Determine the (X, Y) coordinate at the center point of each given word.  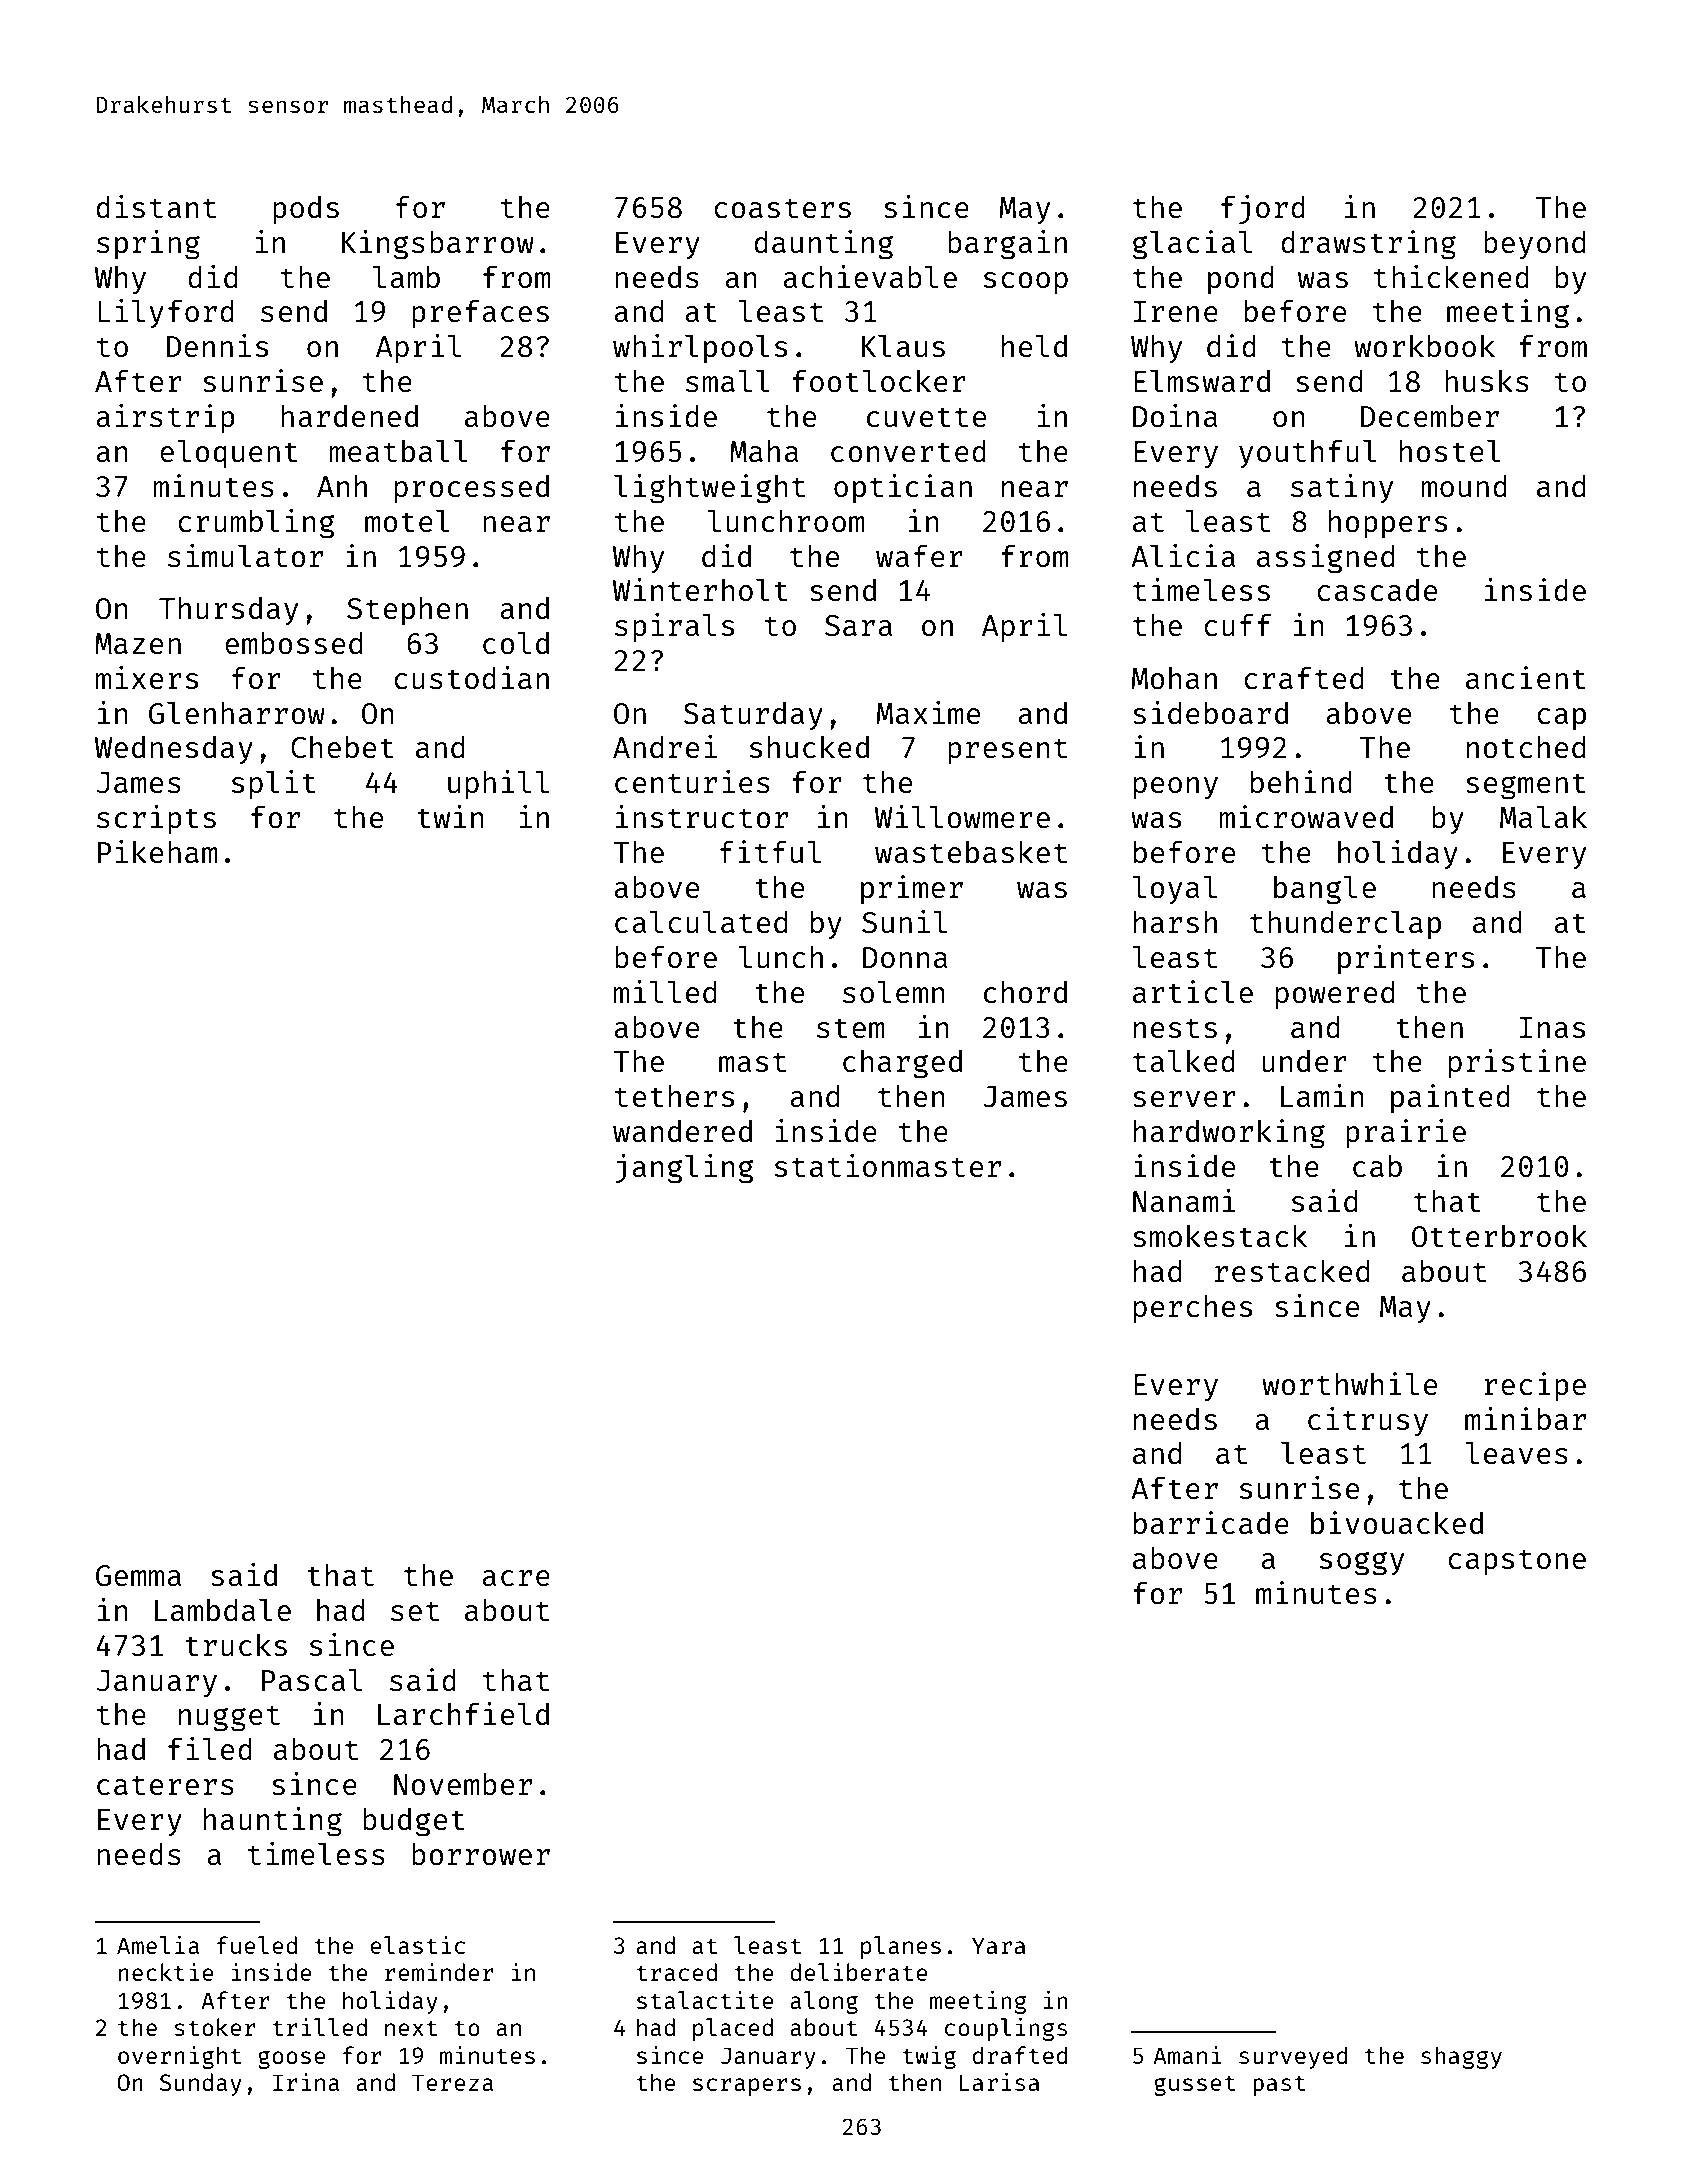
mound (1464, 486)
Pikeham (158, 851)
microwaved (1306, 816)
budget (414, 1822)
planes (901, 1947)
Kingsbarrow (438, 245)
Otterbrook (1499, 1236)
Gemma (138, 1575)
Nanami (1184, 1200)
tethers (674, 1096)
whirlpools (700, 348)
